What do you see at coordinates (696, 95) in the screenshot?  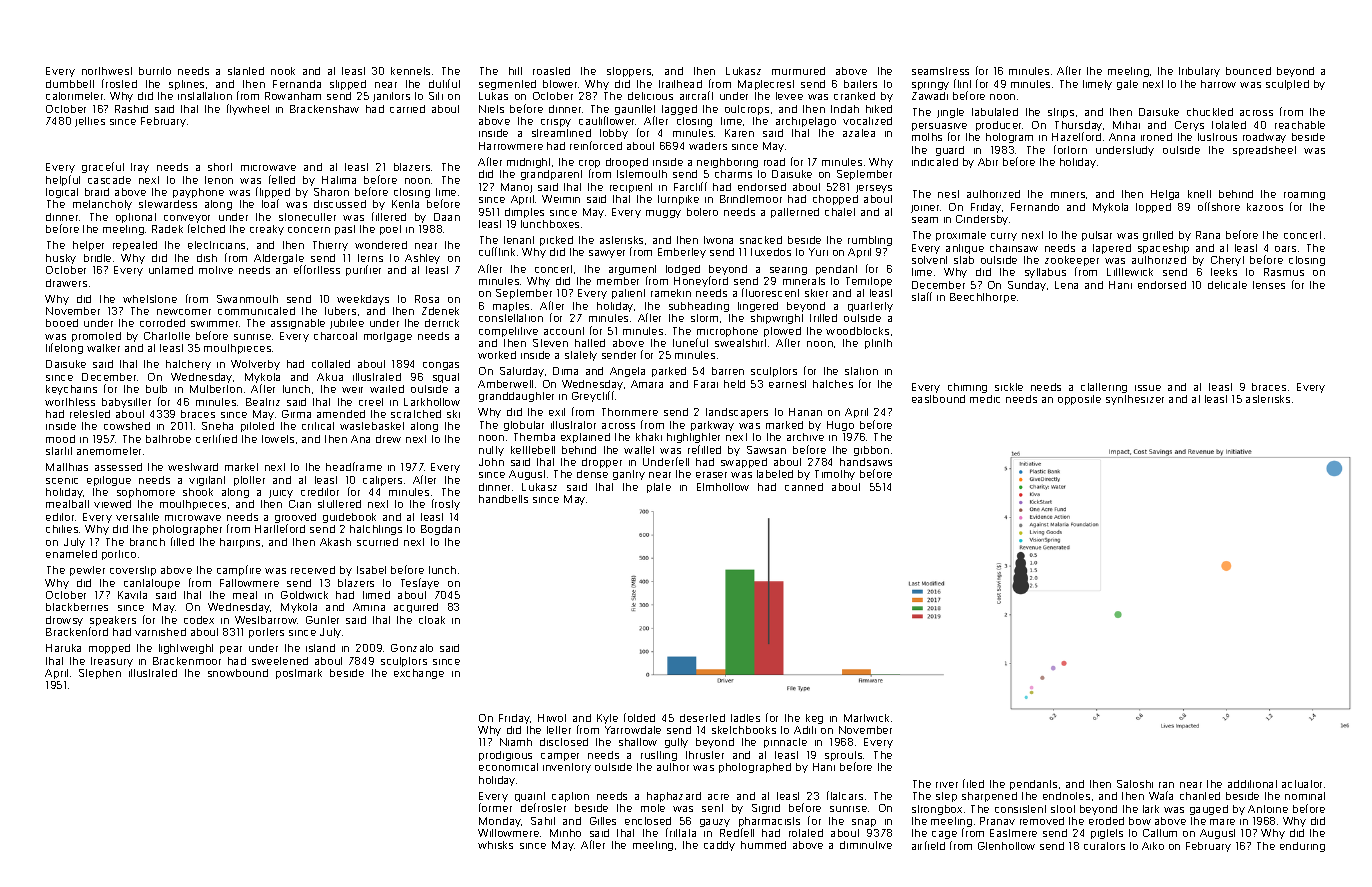 I see `aircraft` at bounding box center [696, 95].
